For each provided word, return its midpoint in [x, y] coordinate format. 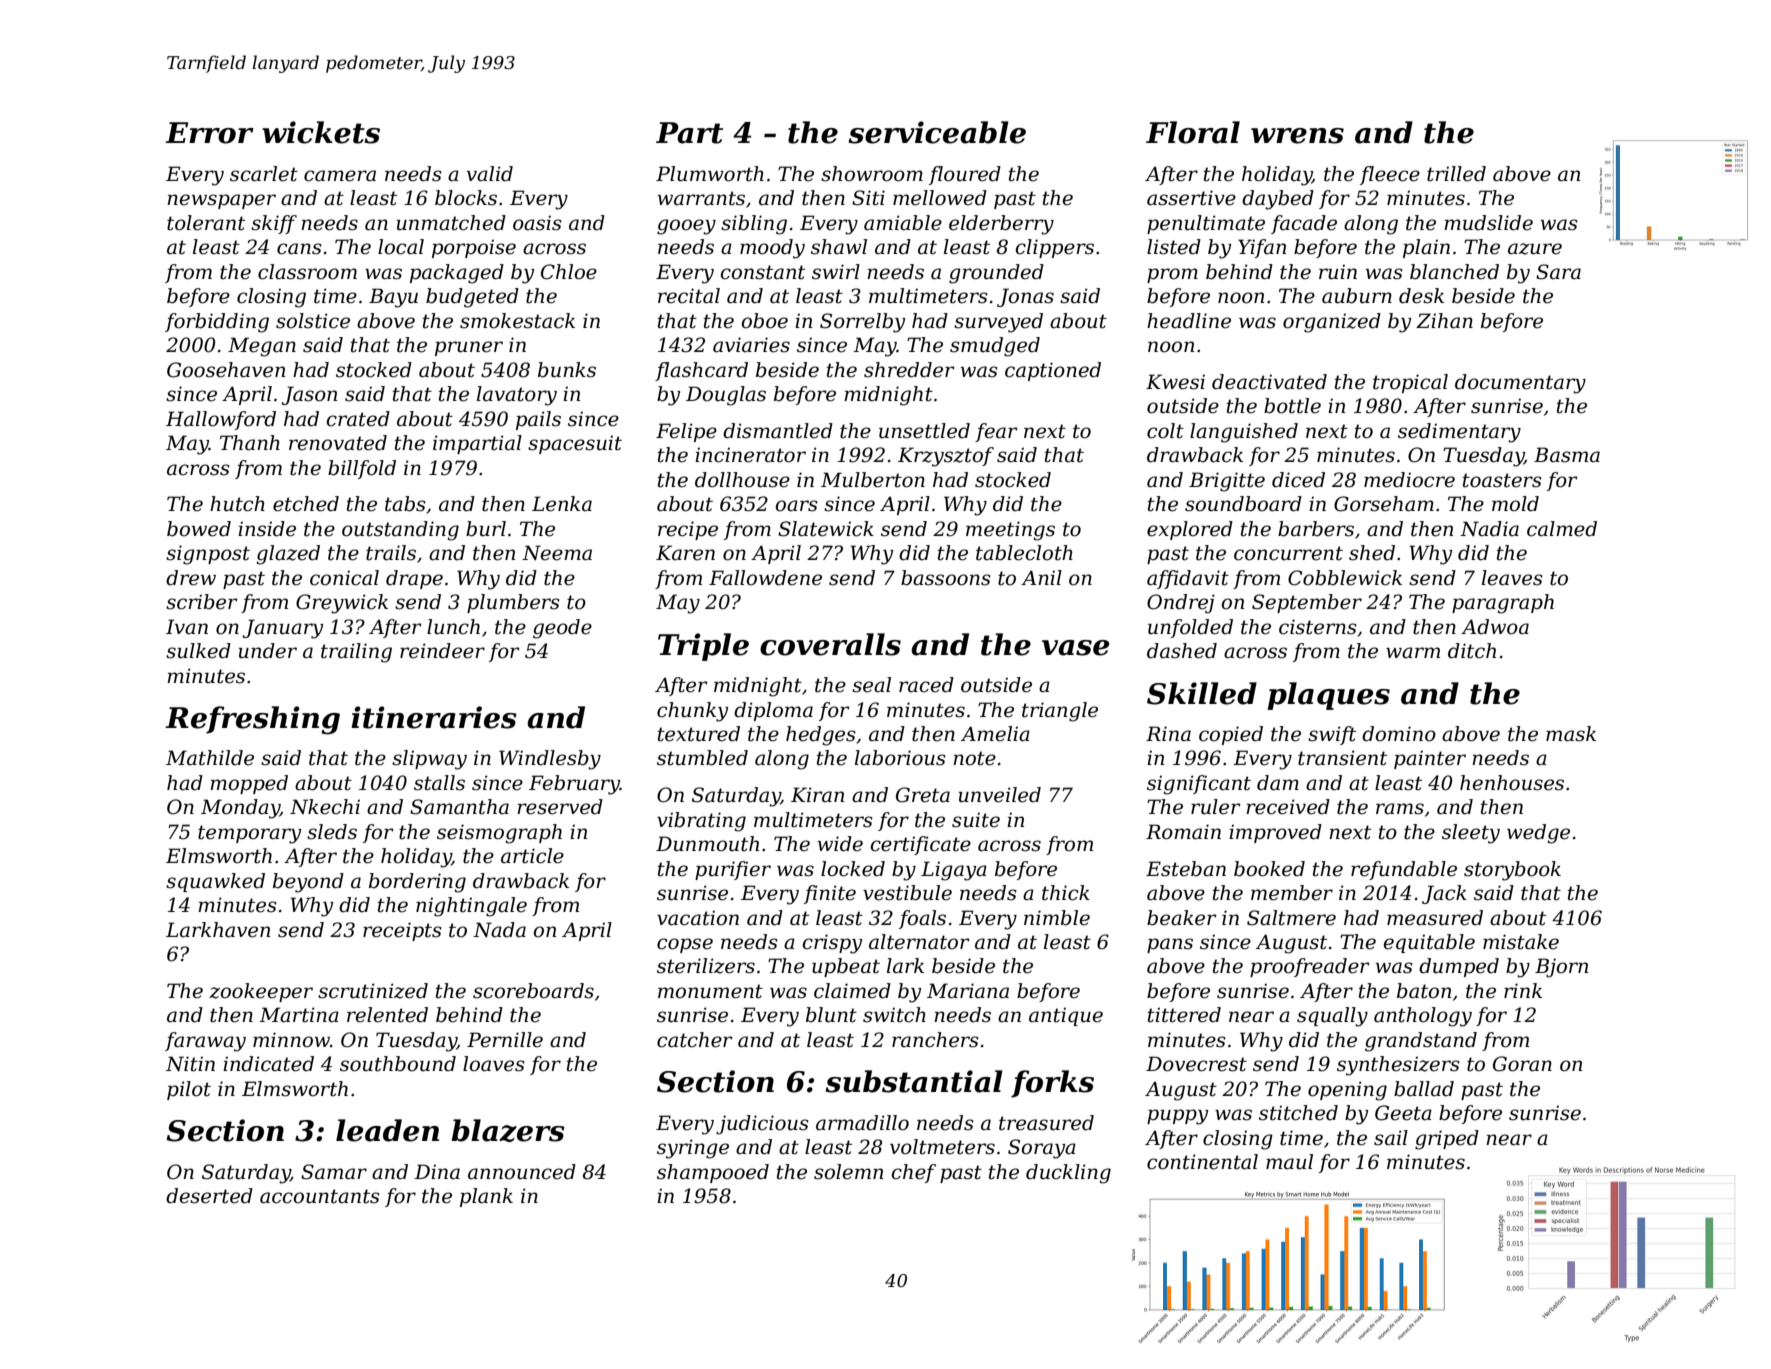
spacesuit [575, 445]
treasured [1046, 1123]
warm [1413, 653]
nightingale [471, 907]
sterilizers [706, 966]
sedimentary [1459, 433]
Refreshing [252, 720]
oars [796, 506]
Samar [334, 1172]
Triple [703, 647]
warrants [701, 198]
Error [209, 133]
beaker [1182, 918]
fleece [1390, 175]
